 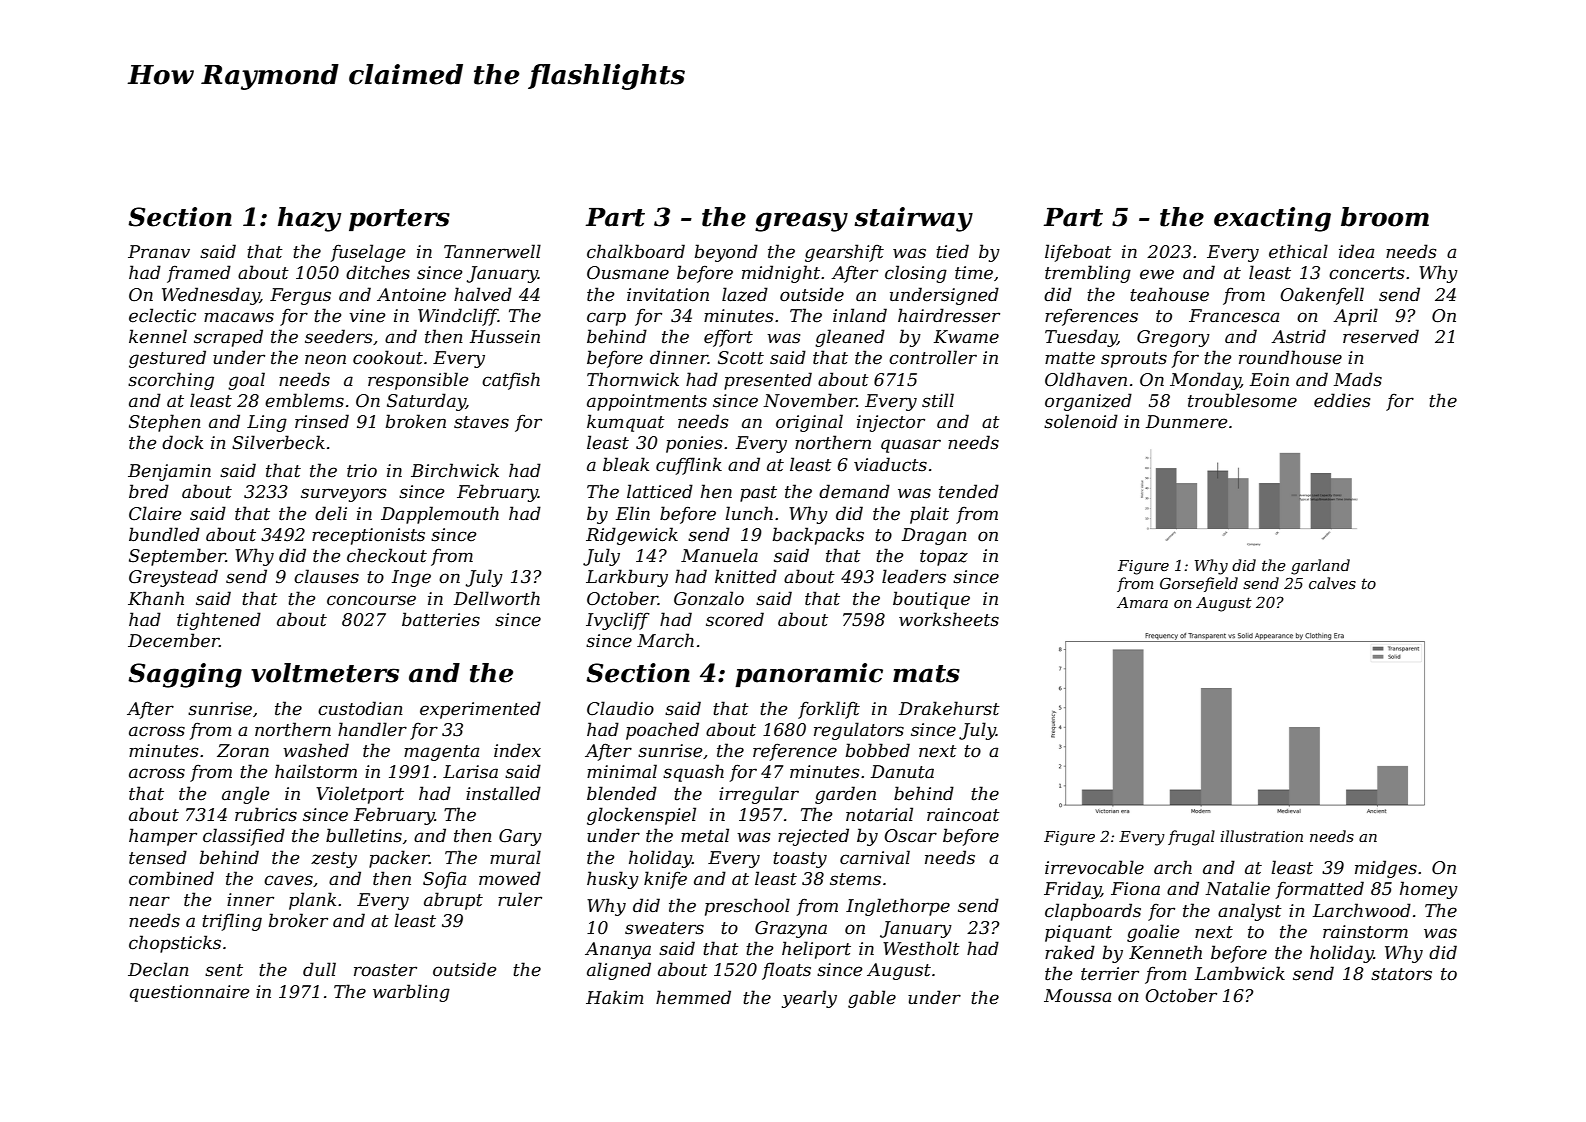 I want to click on questionnaire, so click(x=189, y=993).
